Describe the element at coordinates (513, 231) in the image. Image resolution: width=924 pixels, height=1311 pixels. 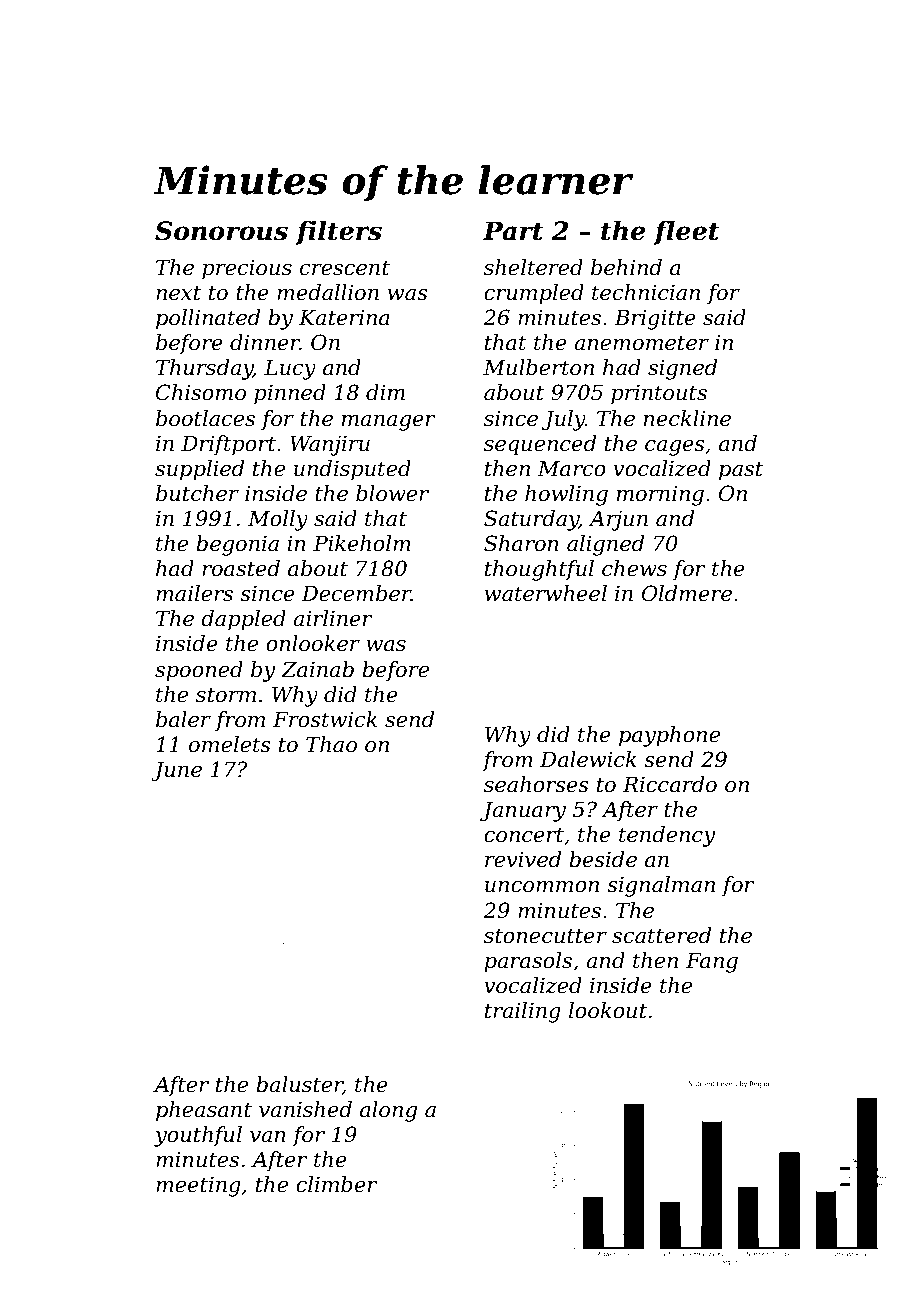
I see `Part` at that location.
